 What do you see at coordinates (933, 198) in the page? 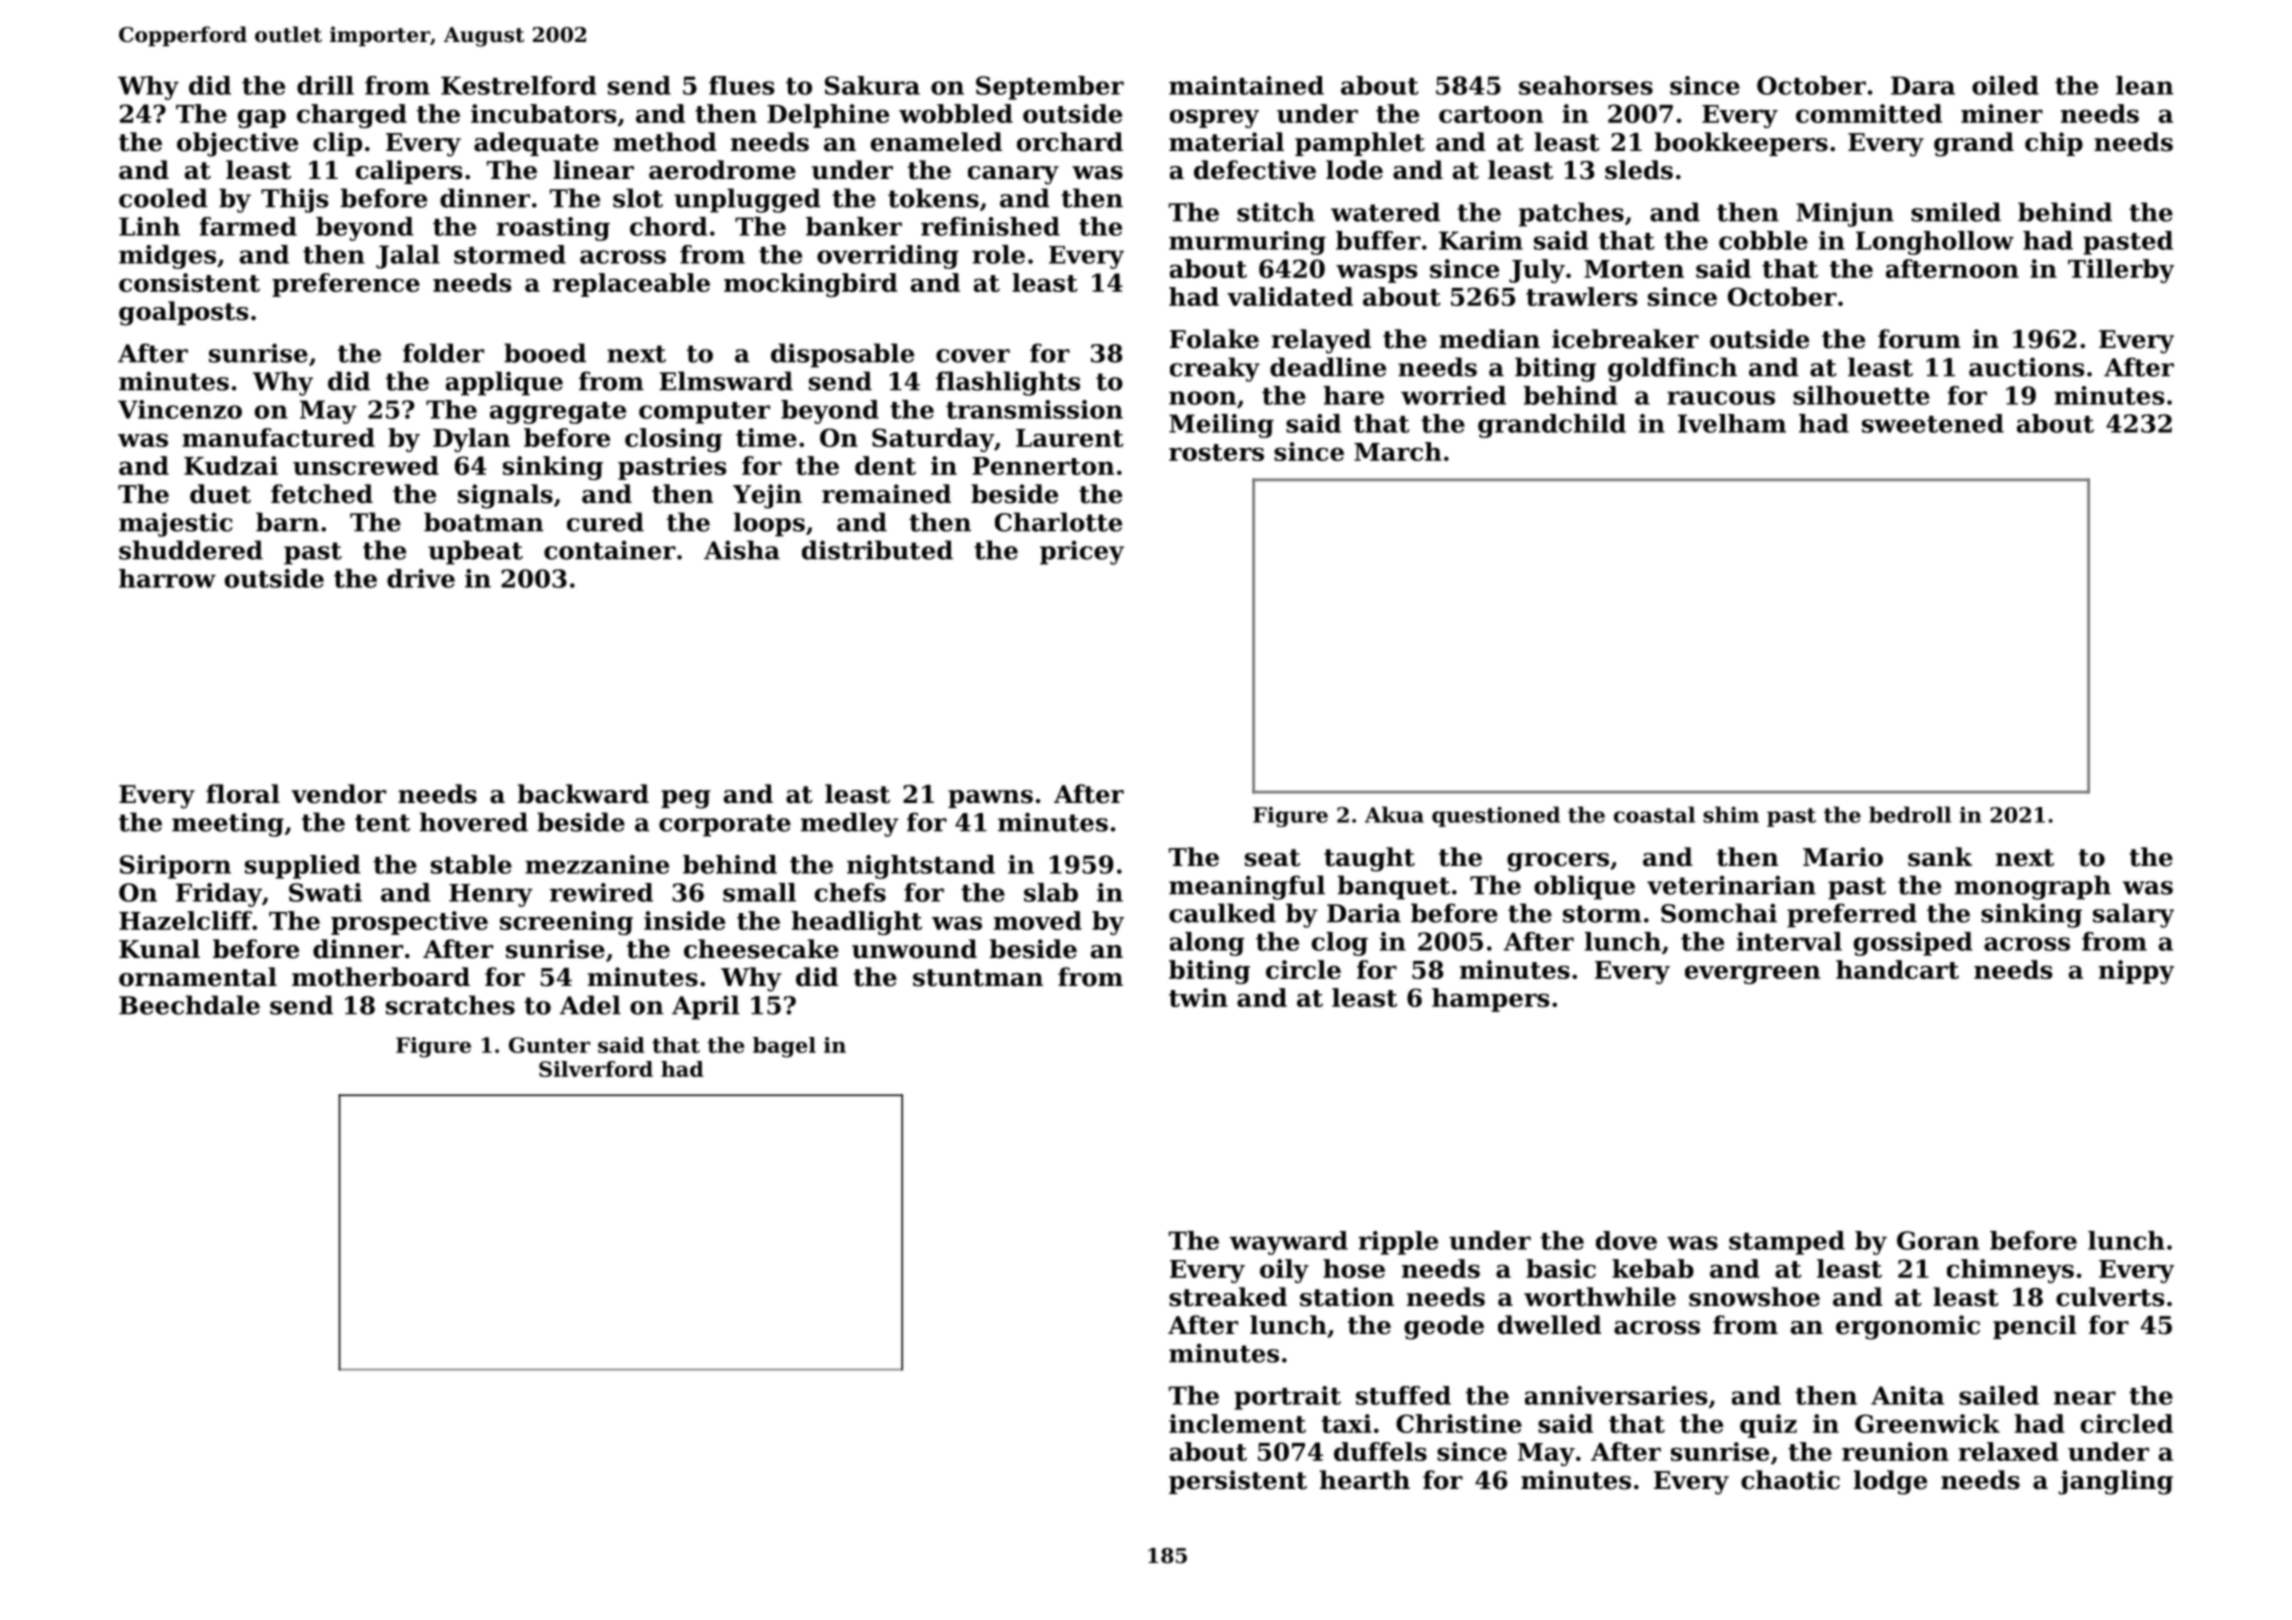
I see `tokens` at bounding box center [933, 198].
